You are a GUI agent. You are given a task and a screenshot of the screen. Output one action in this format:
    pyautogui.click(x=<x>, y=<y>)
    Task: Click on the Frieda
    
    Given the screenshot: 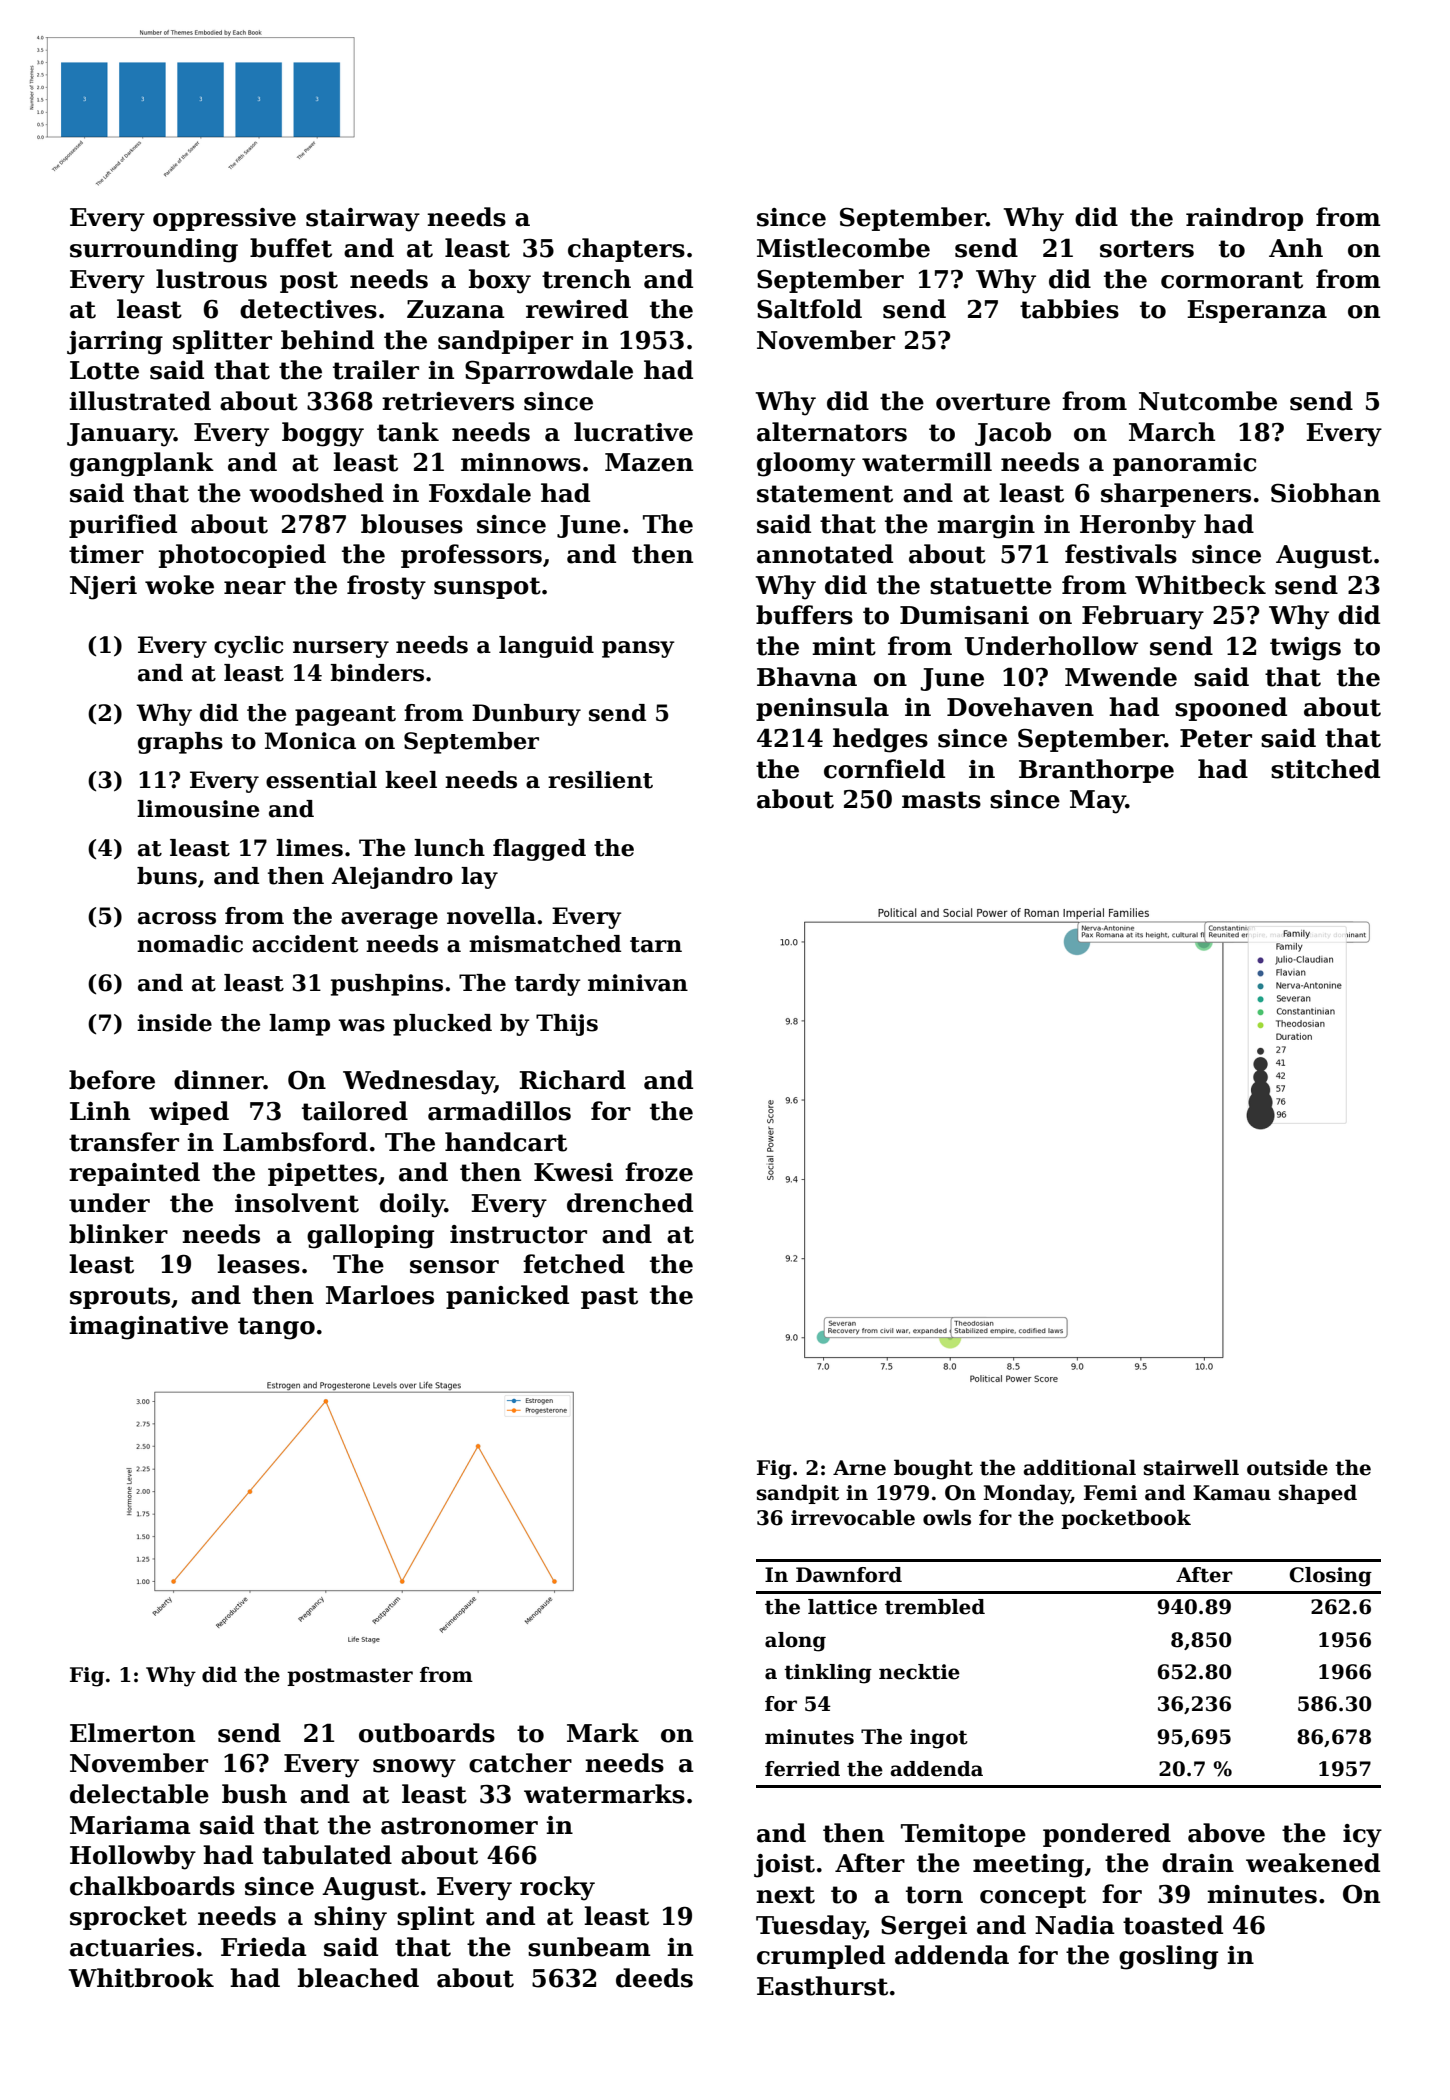 What is the action you would take?
    pyautogui.click(x=264, y=1947)
